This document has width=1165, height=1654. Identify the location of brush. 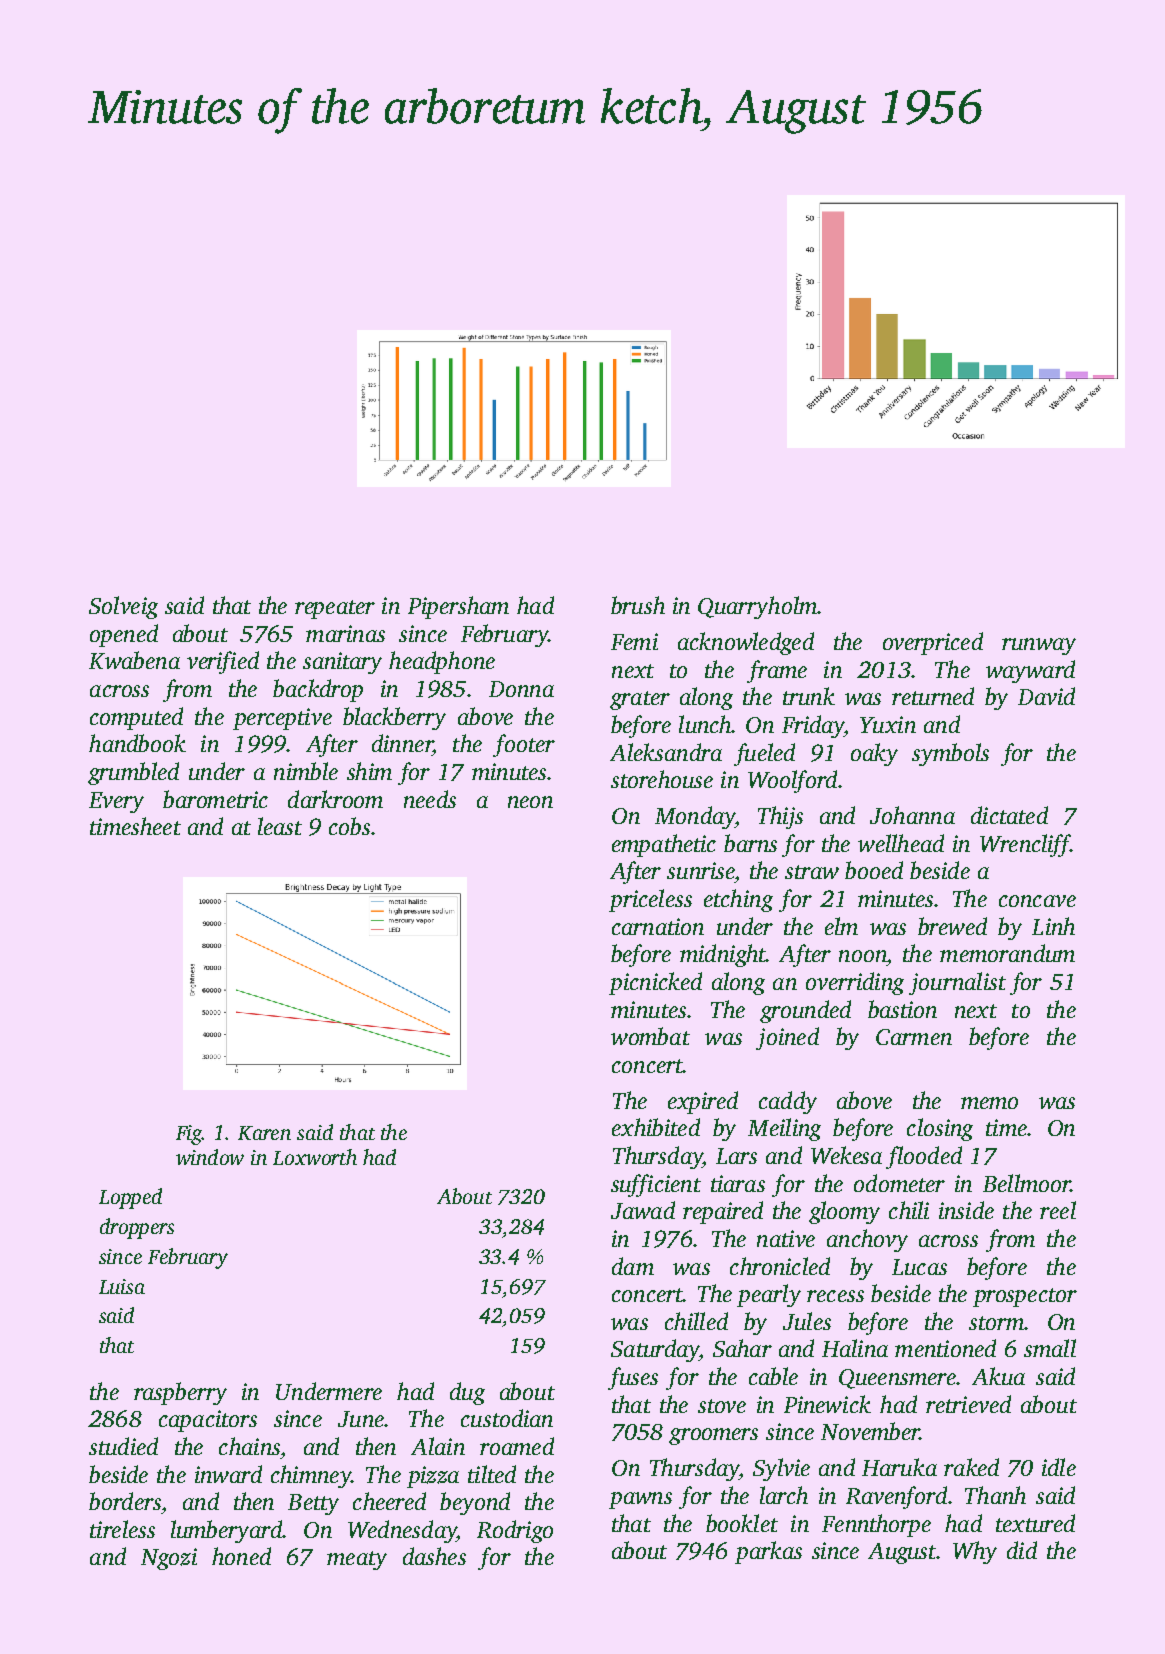
(638, 605).
